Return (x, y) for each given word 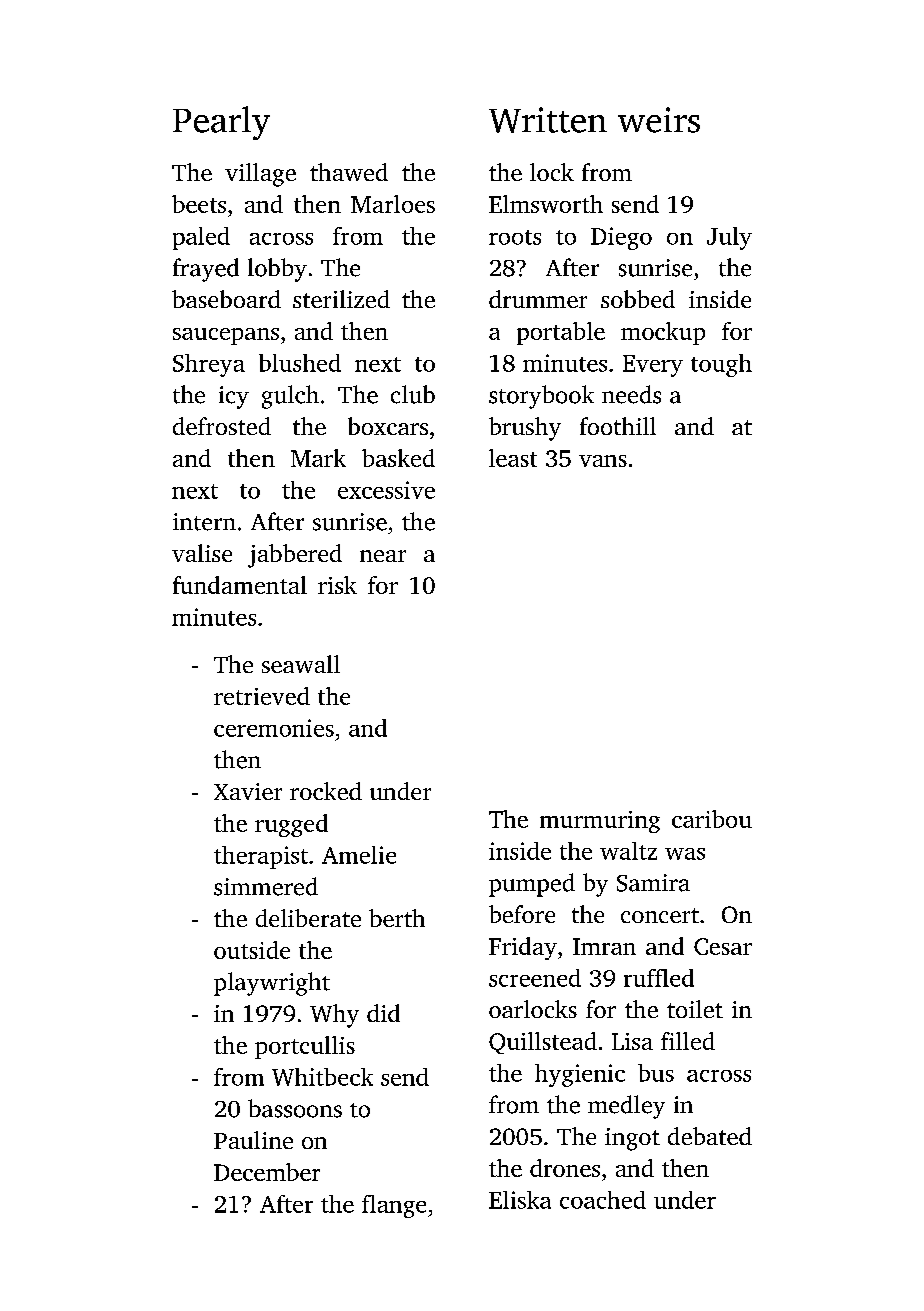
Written (548, 120)
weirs (659, 120)
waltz (628, 851)
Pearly (221, 123)
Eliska (520, 1200)
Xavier (248, 791)
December (267, 1172)
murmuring (600, 822)
